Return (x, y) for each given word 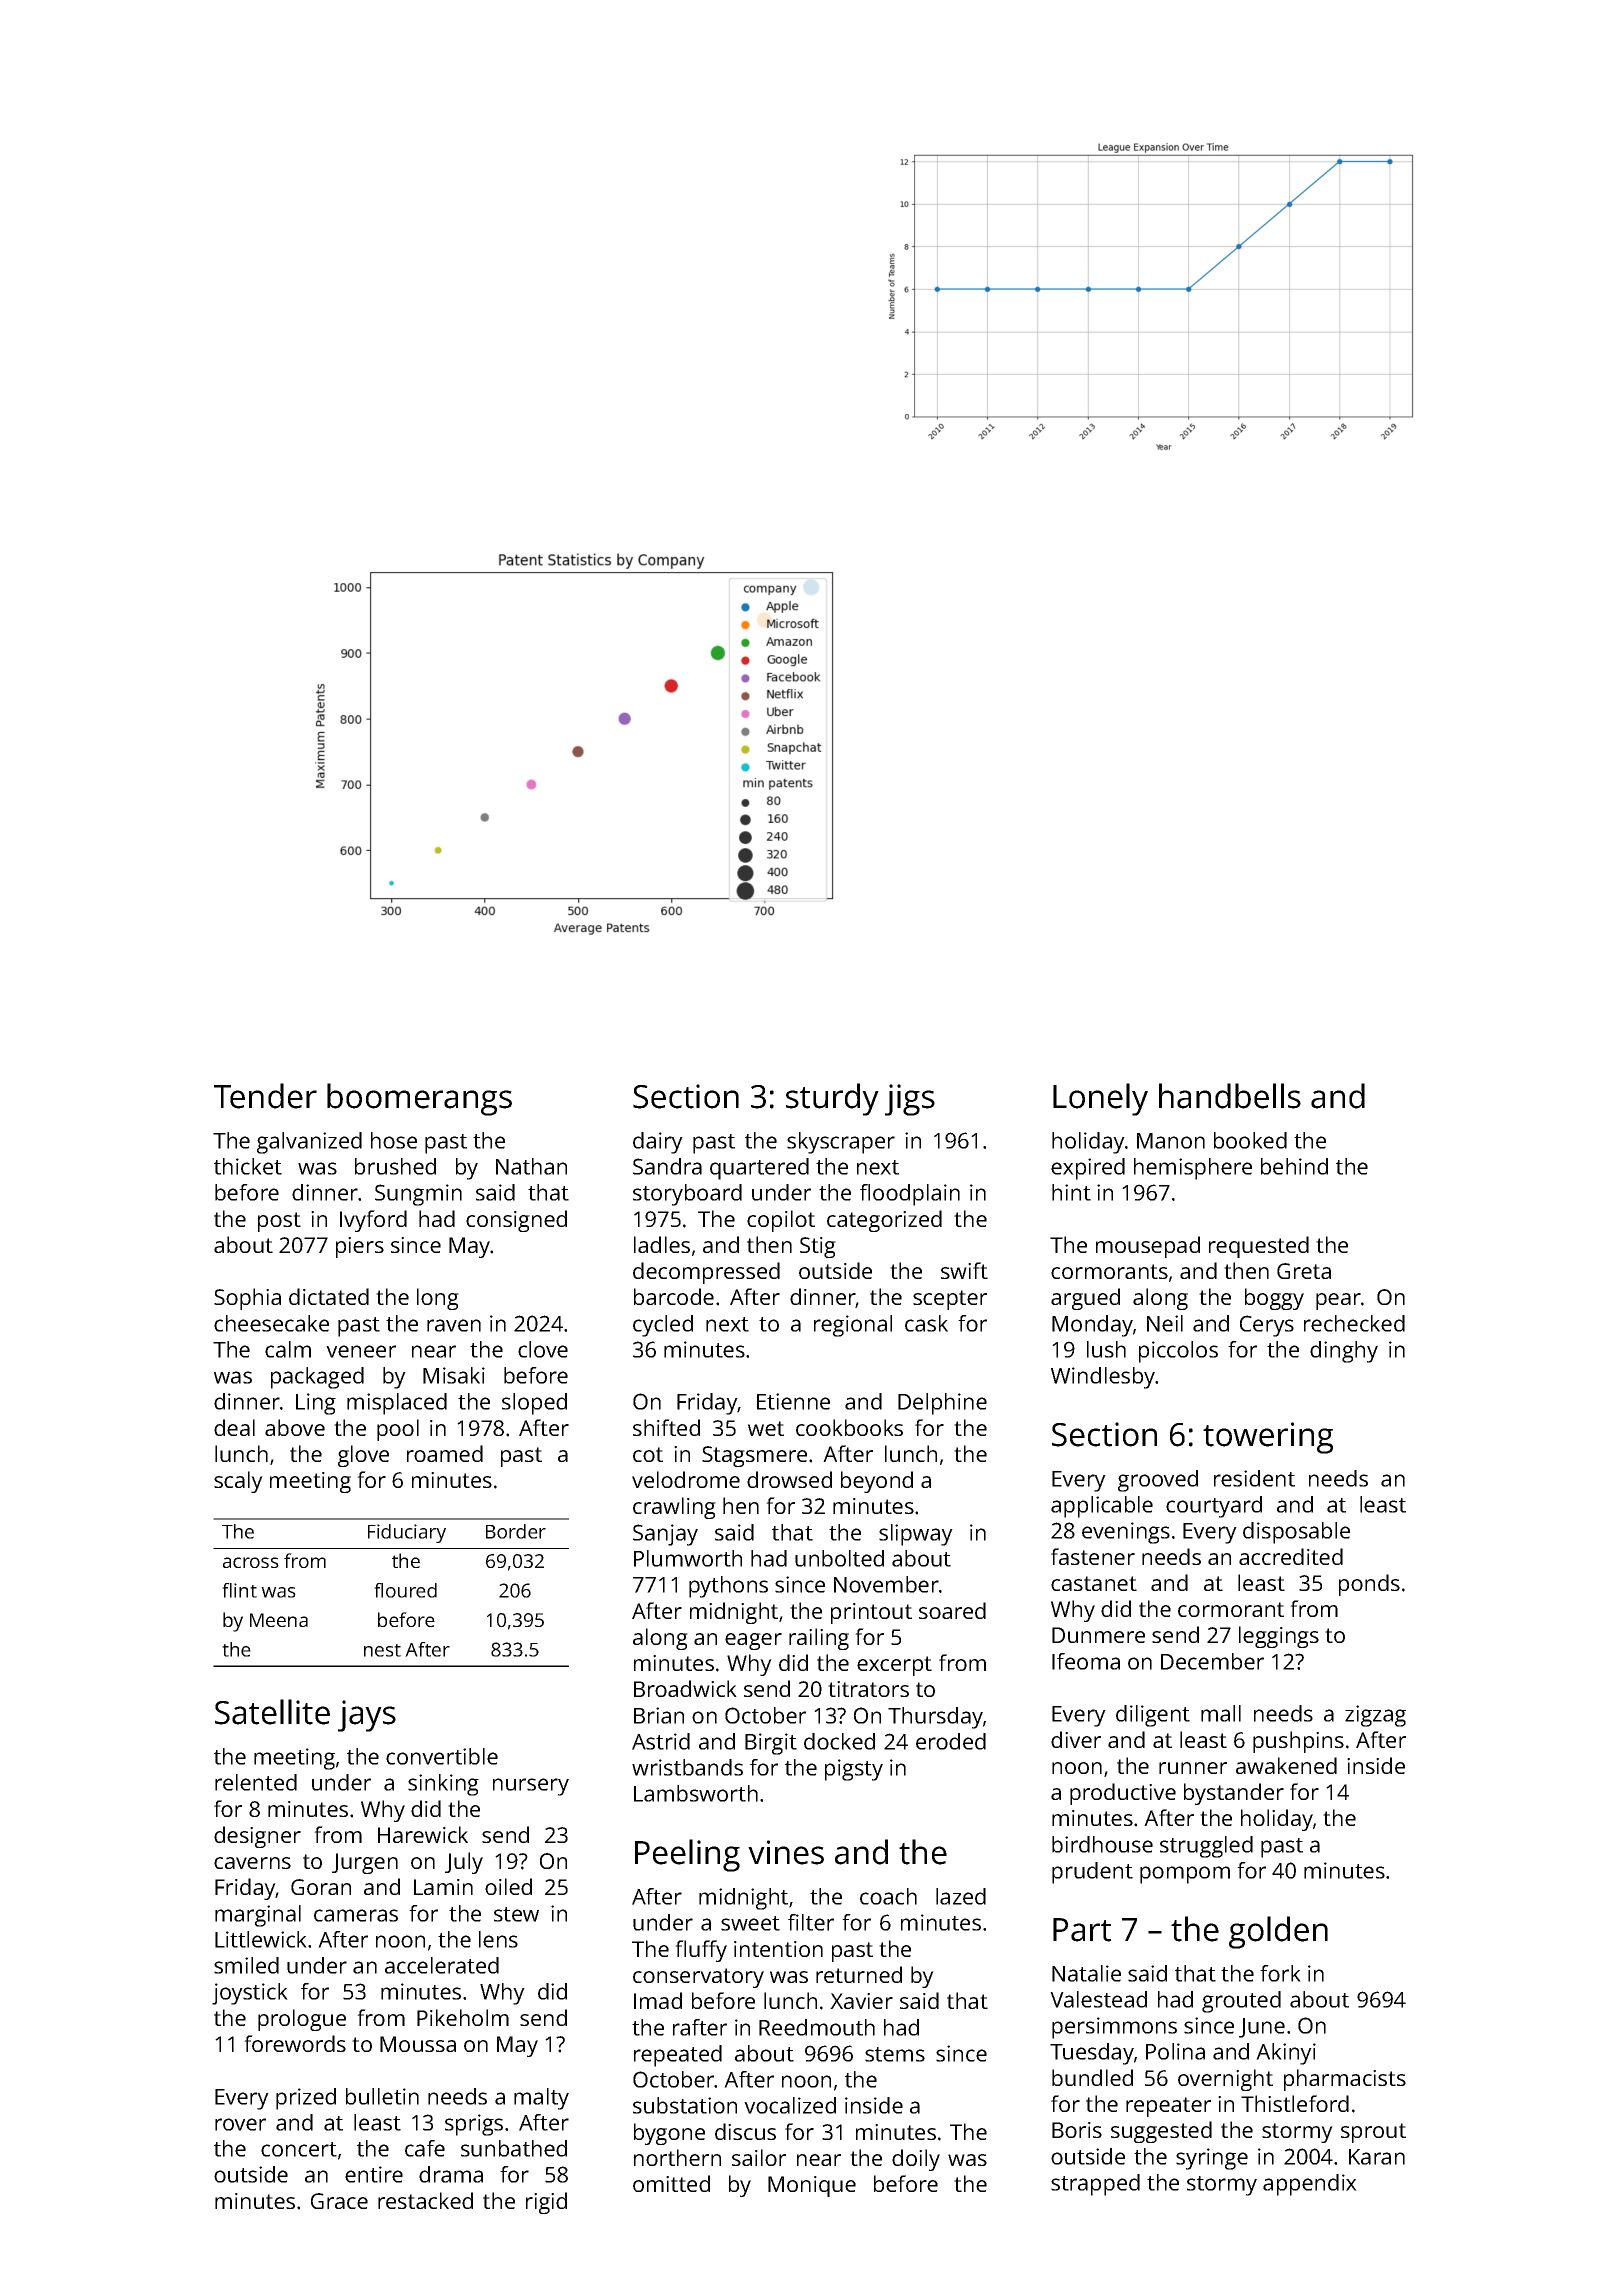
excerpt (894, 1666)
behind (1294, 1166)
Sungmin (418, 1195)
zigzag (1375, 1716)
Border (516, 1531)
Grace (339, 2201)
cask (926, 1323)
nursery (531, 1787)
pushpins (1298, 1742)
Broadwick (685, 1688)
